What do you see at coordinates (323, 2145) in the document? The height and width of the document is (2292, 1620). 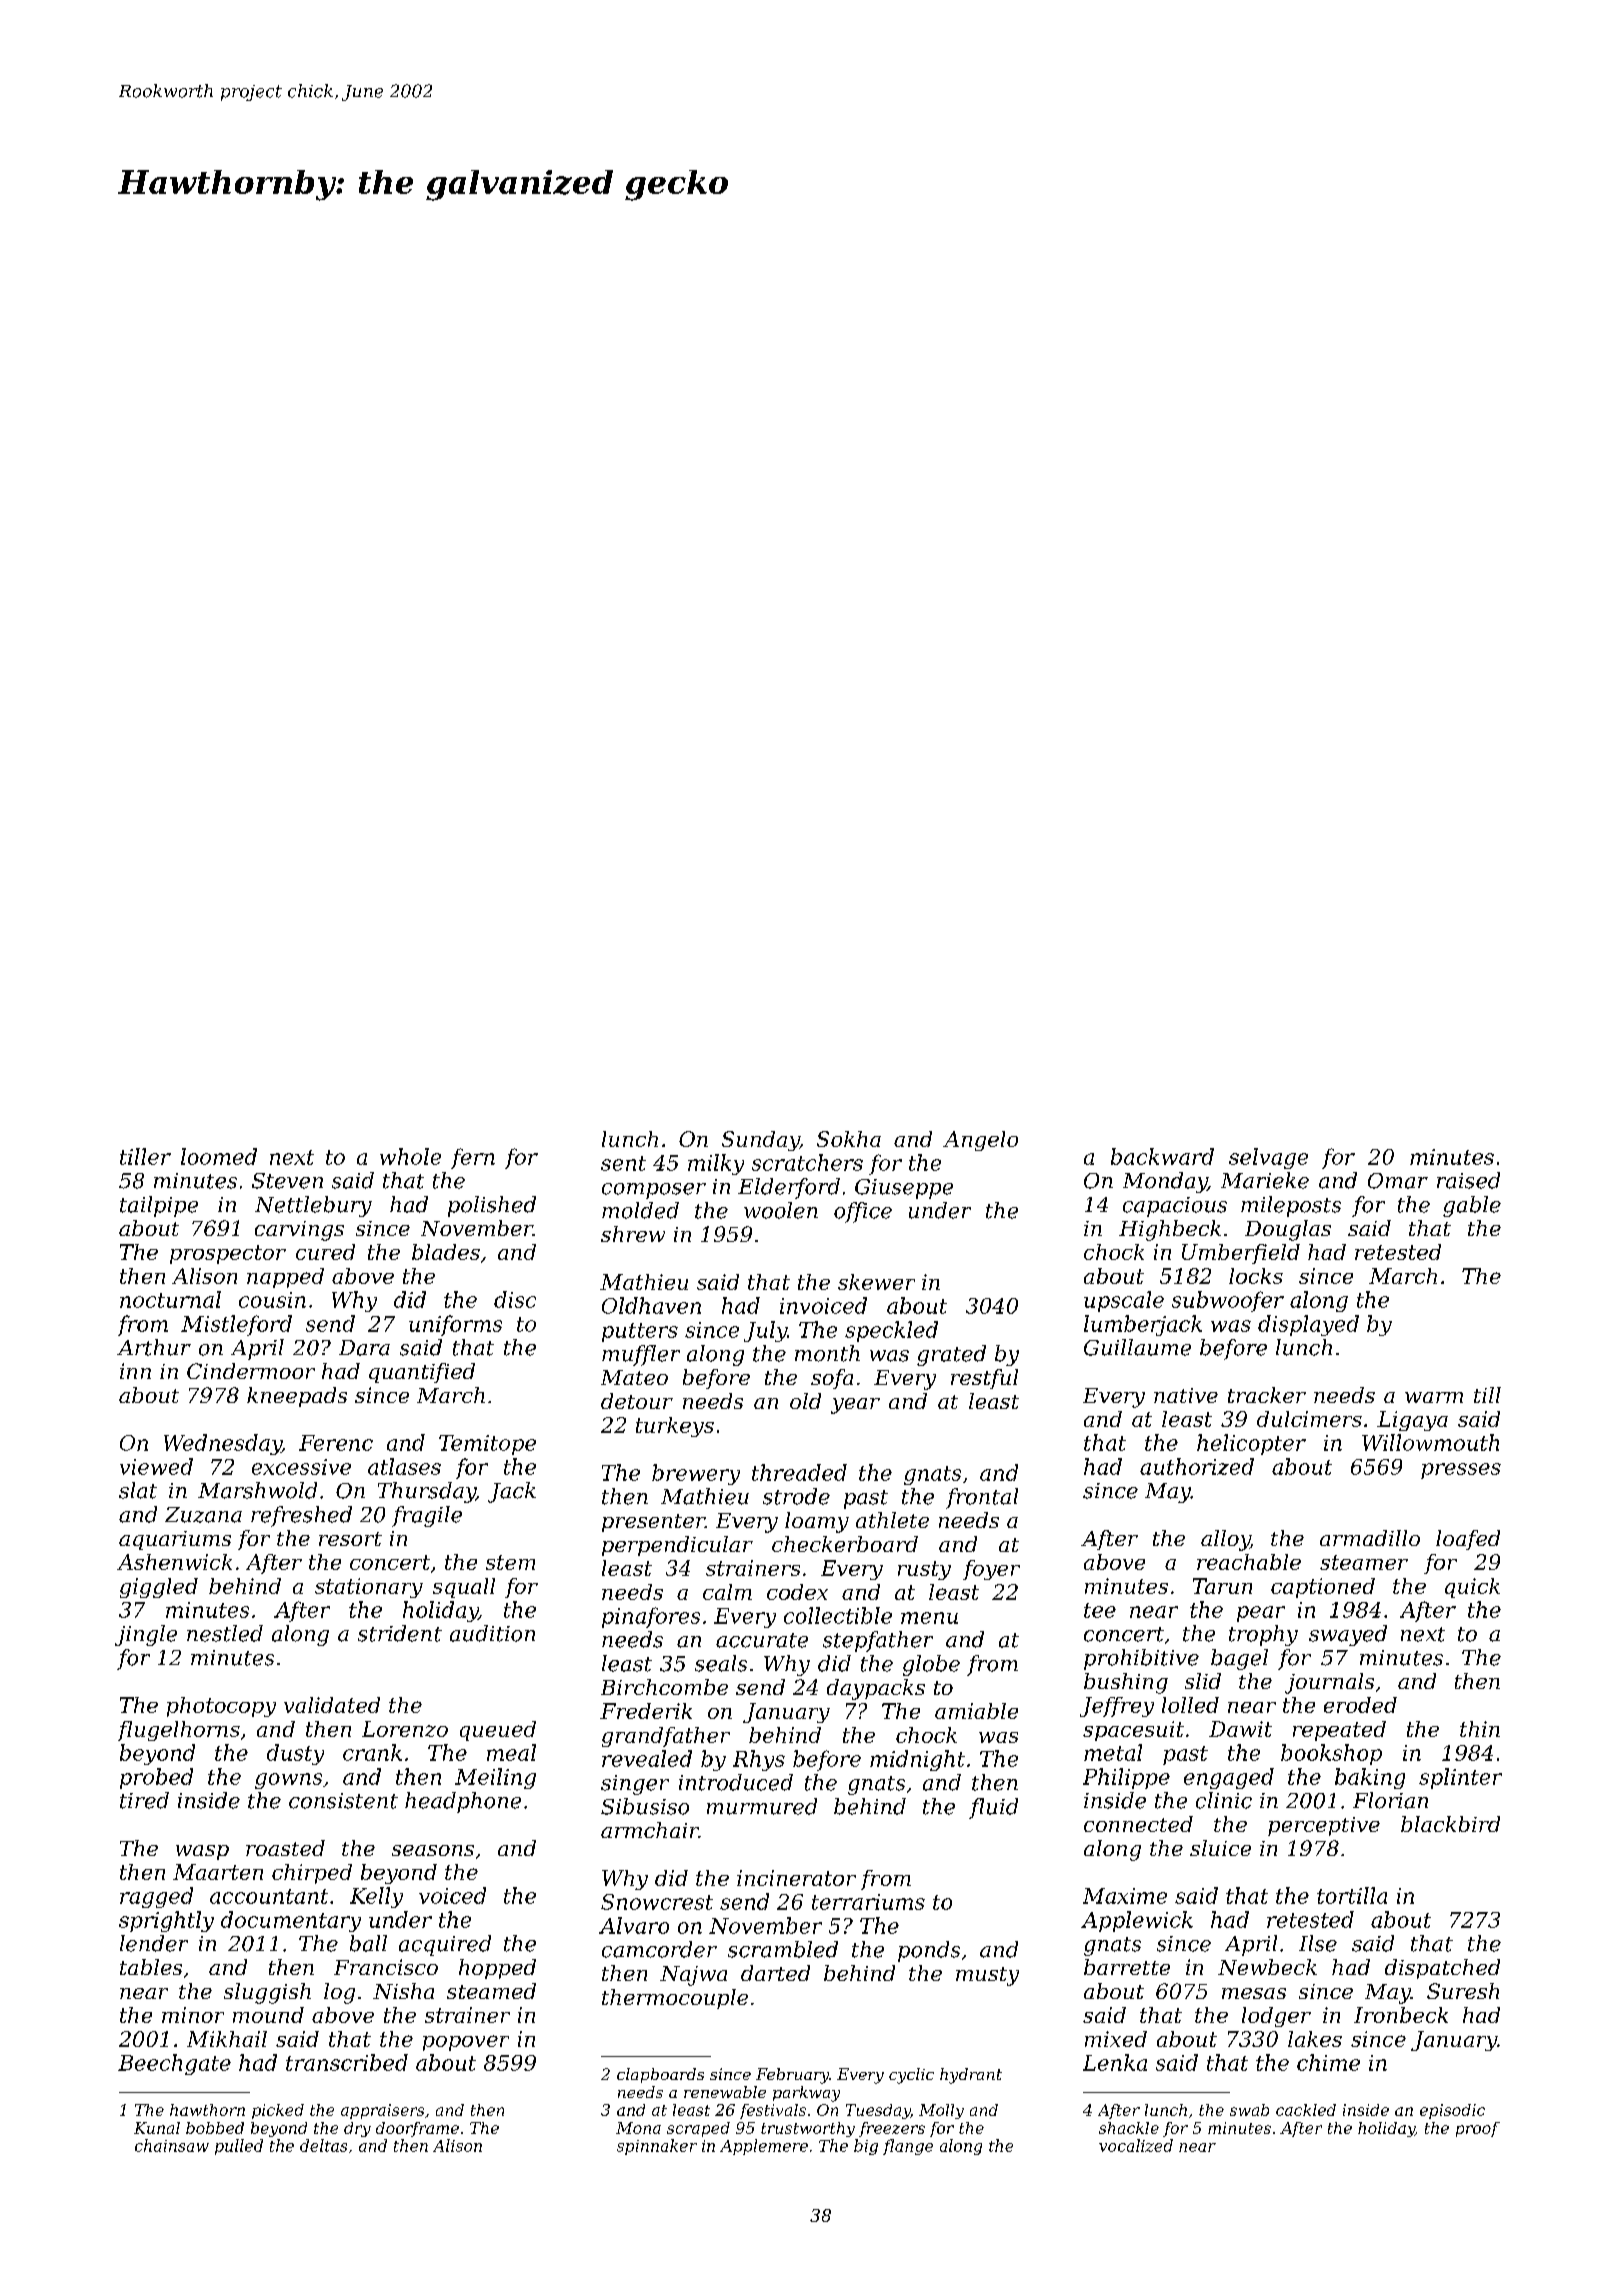 I see `deltas` at bounding box center [323, 2145].
